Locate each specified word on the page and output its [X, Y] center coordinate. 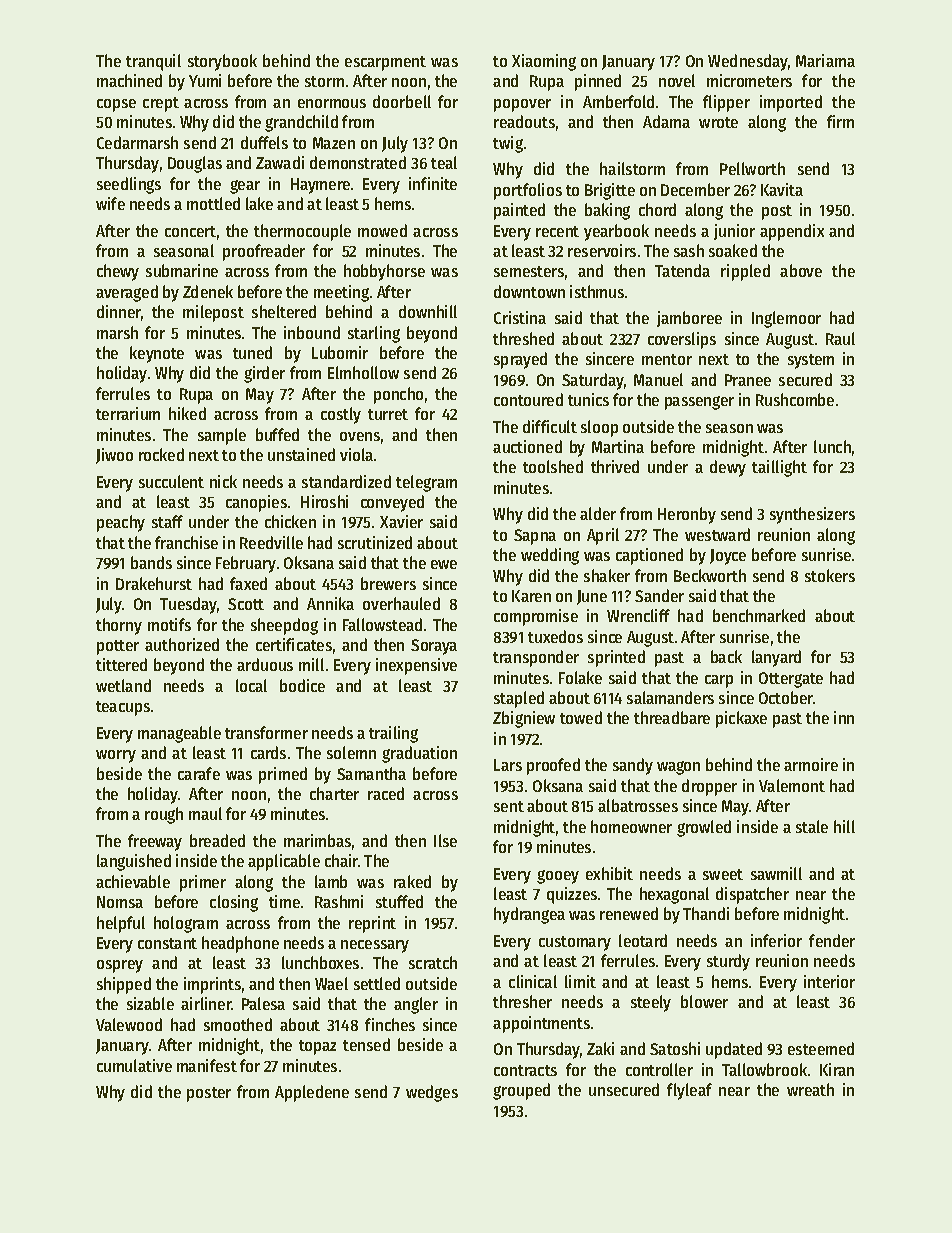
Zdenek [208, 291]
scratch [433, 962]
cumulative [134, 1065]
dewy [728, 468]
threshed [523, 338]
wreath [810, 1089]
